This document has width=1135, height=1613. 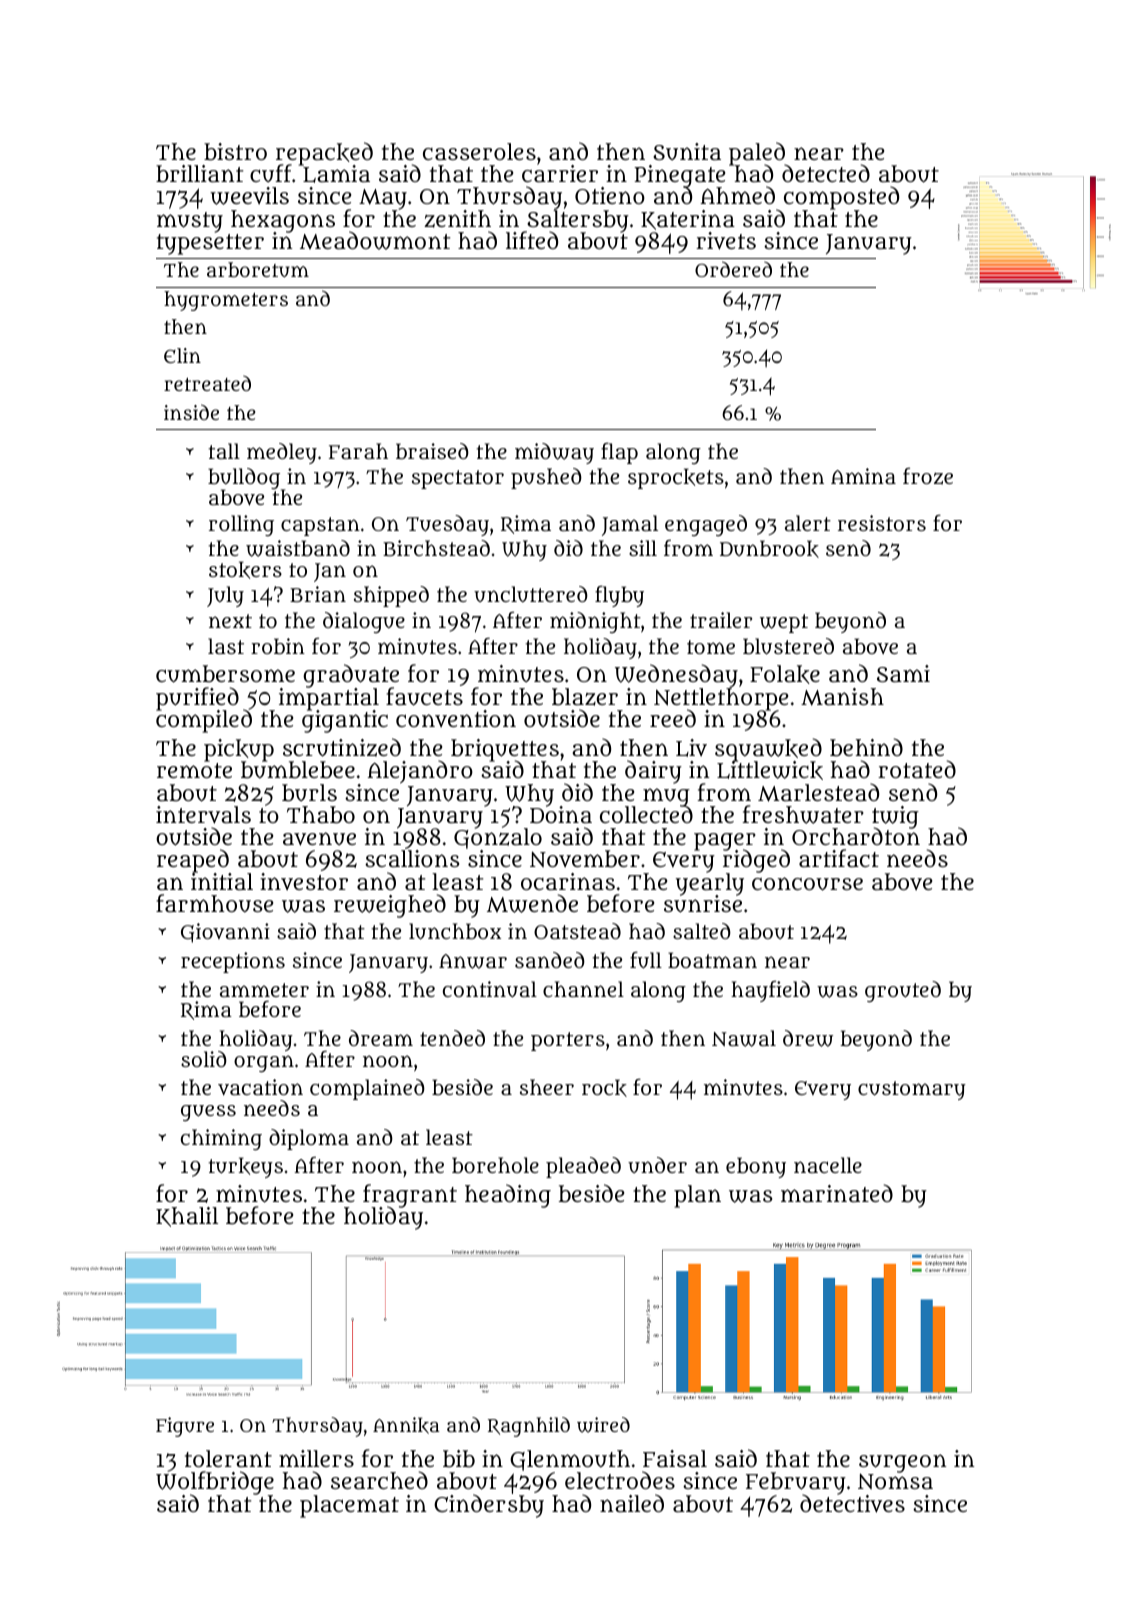 What do you see at coordinates (757, 153) in the document?
I see `paled` at bounding box center [757, 153].
